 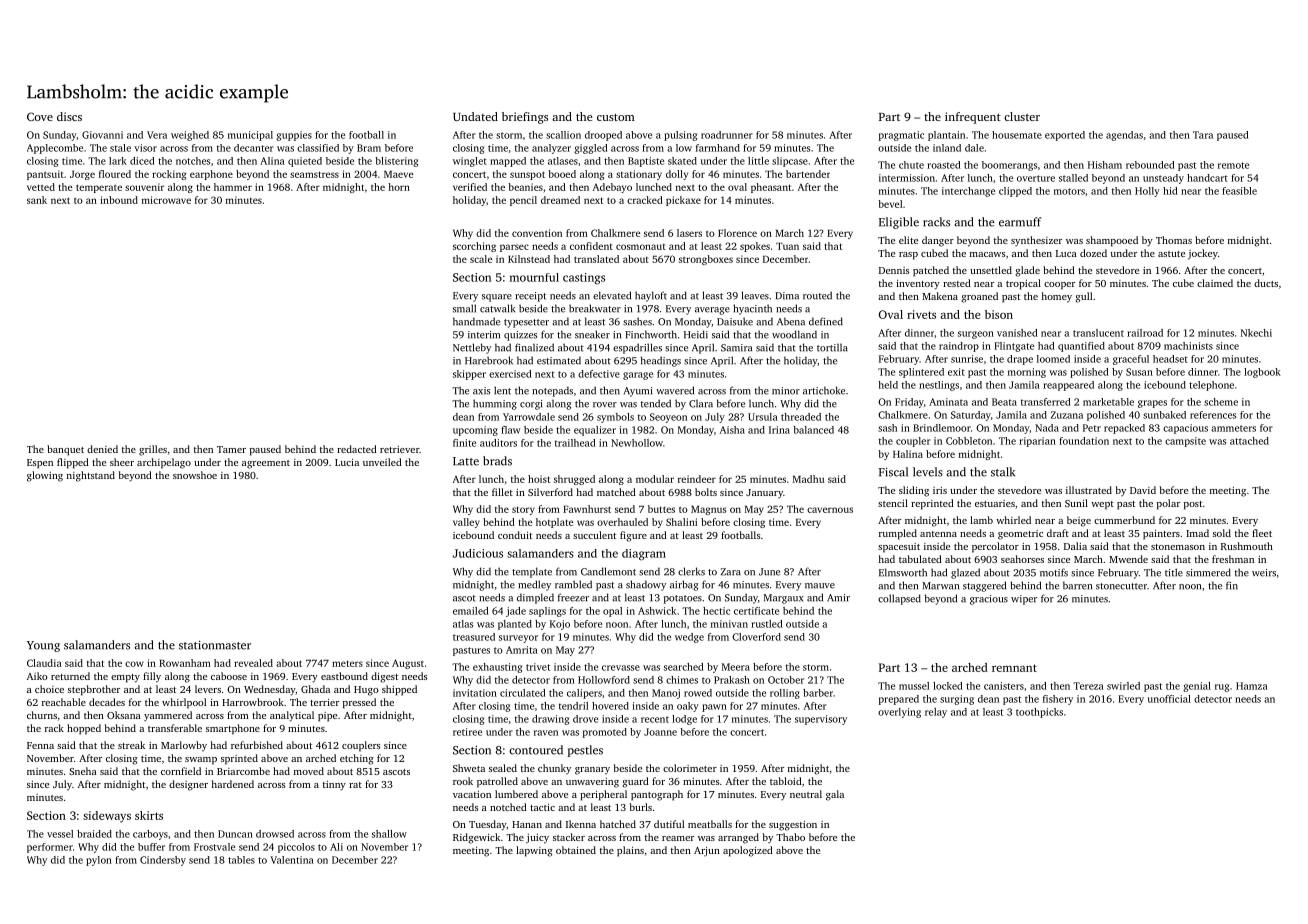 I want to click on Judicious, so click(x=478, y=553).
